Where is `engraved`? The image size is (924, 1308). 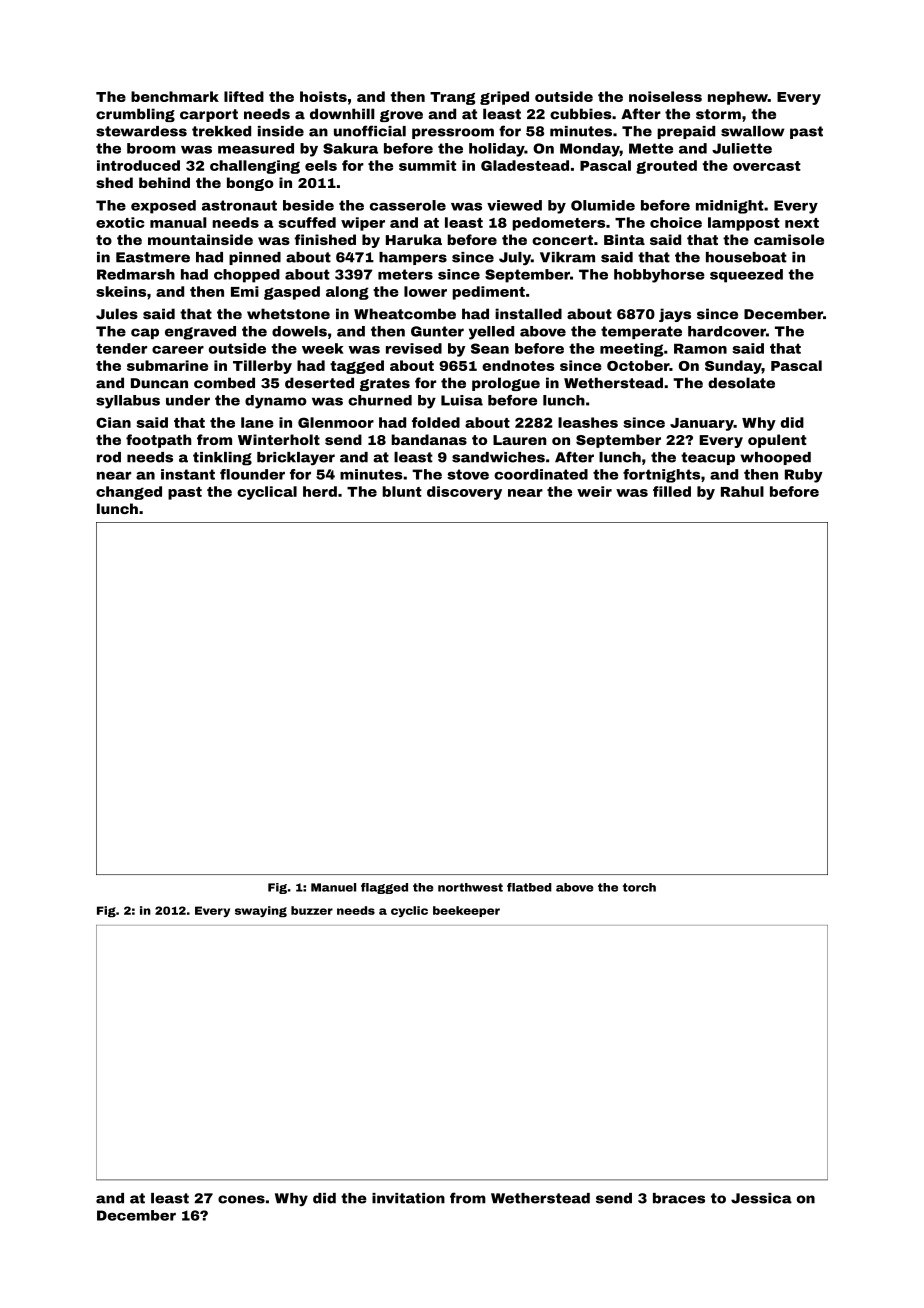 engraved is located at coordinates (200, 333).
